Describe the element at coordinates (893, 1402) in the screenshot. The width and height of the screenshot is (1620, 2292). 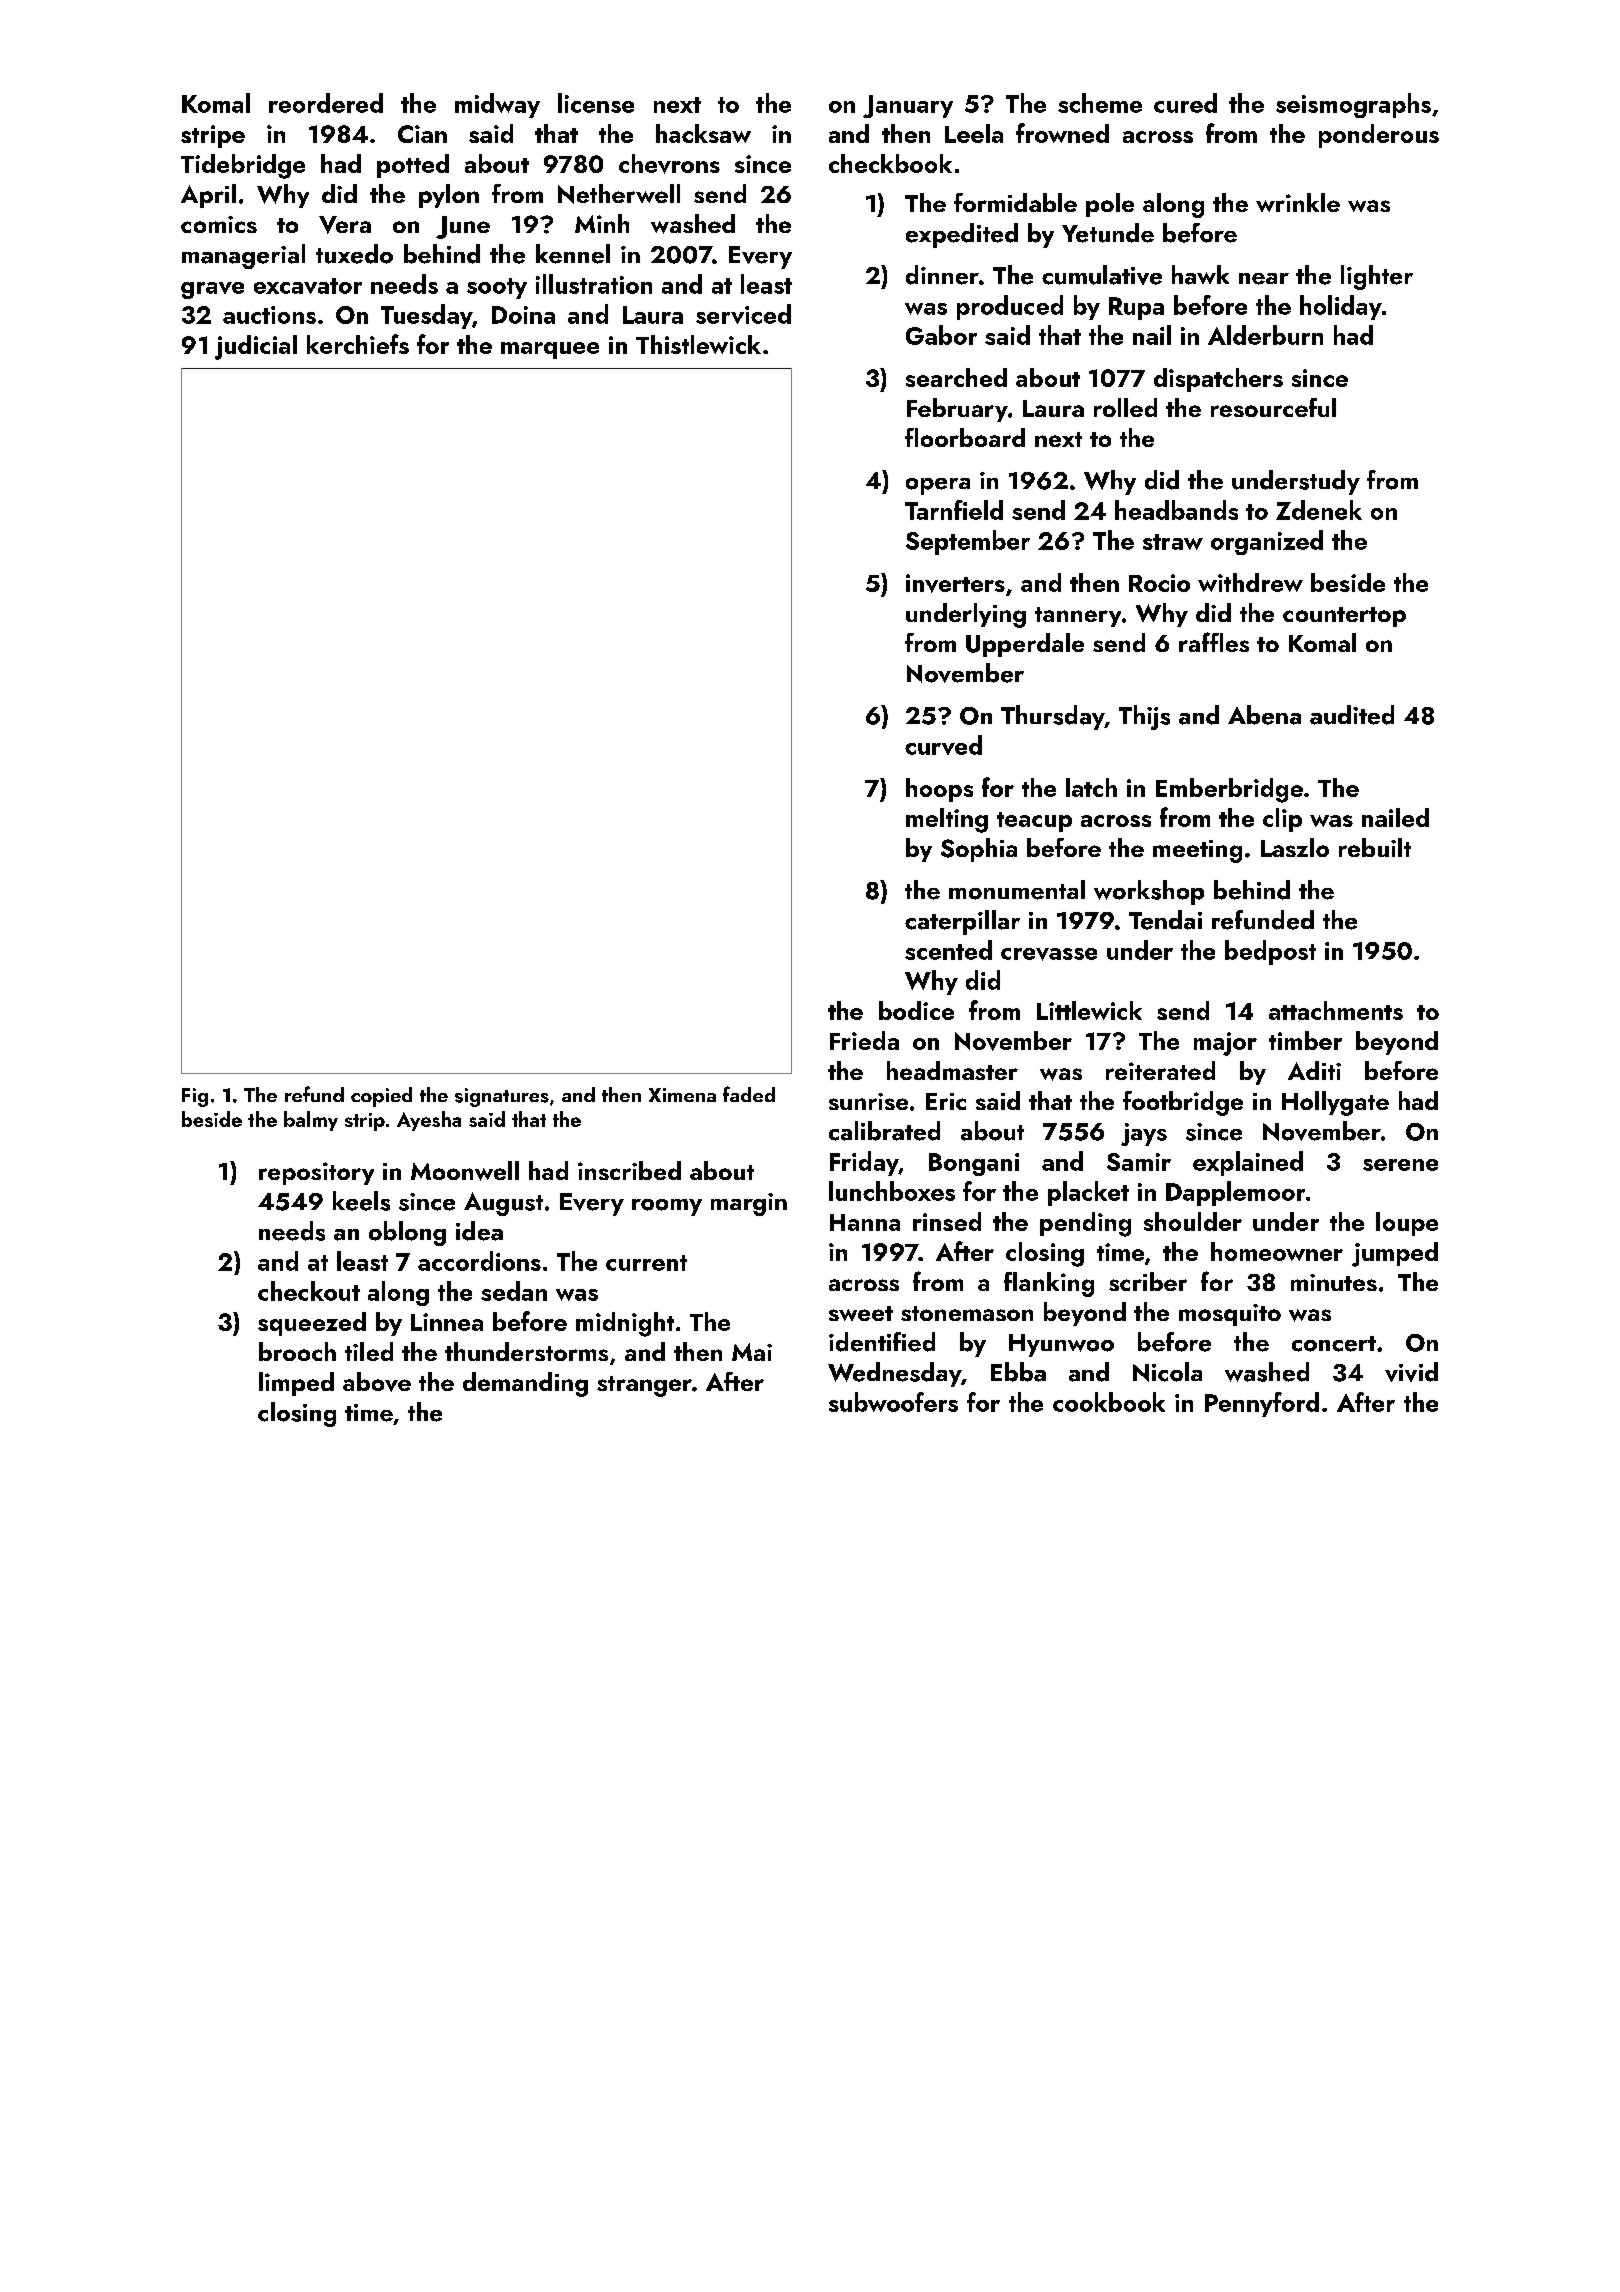
I see `subwoofers` at that location.
